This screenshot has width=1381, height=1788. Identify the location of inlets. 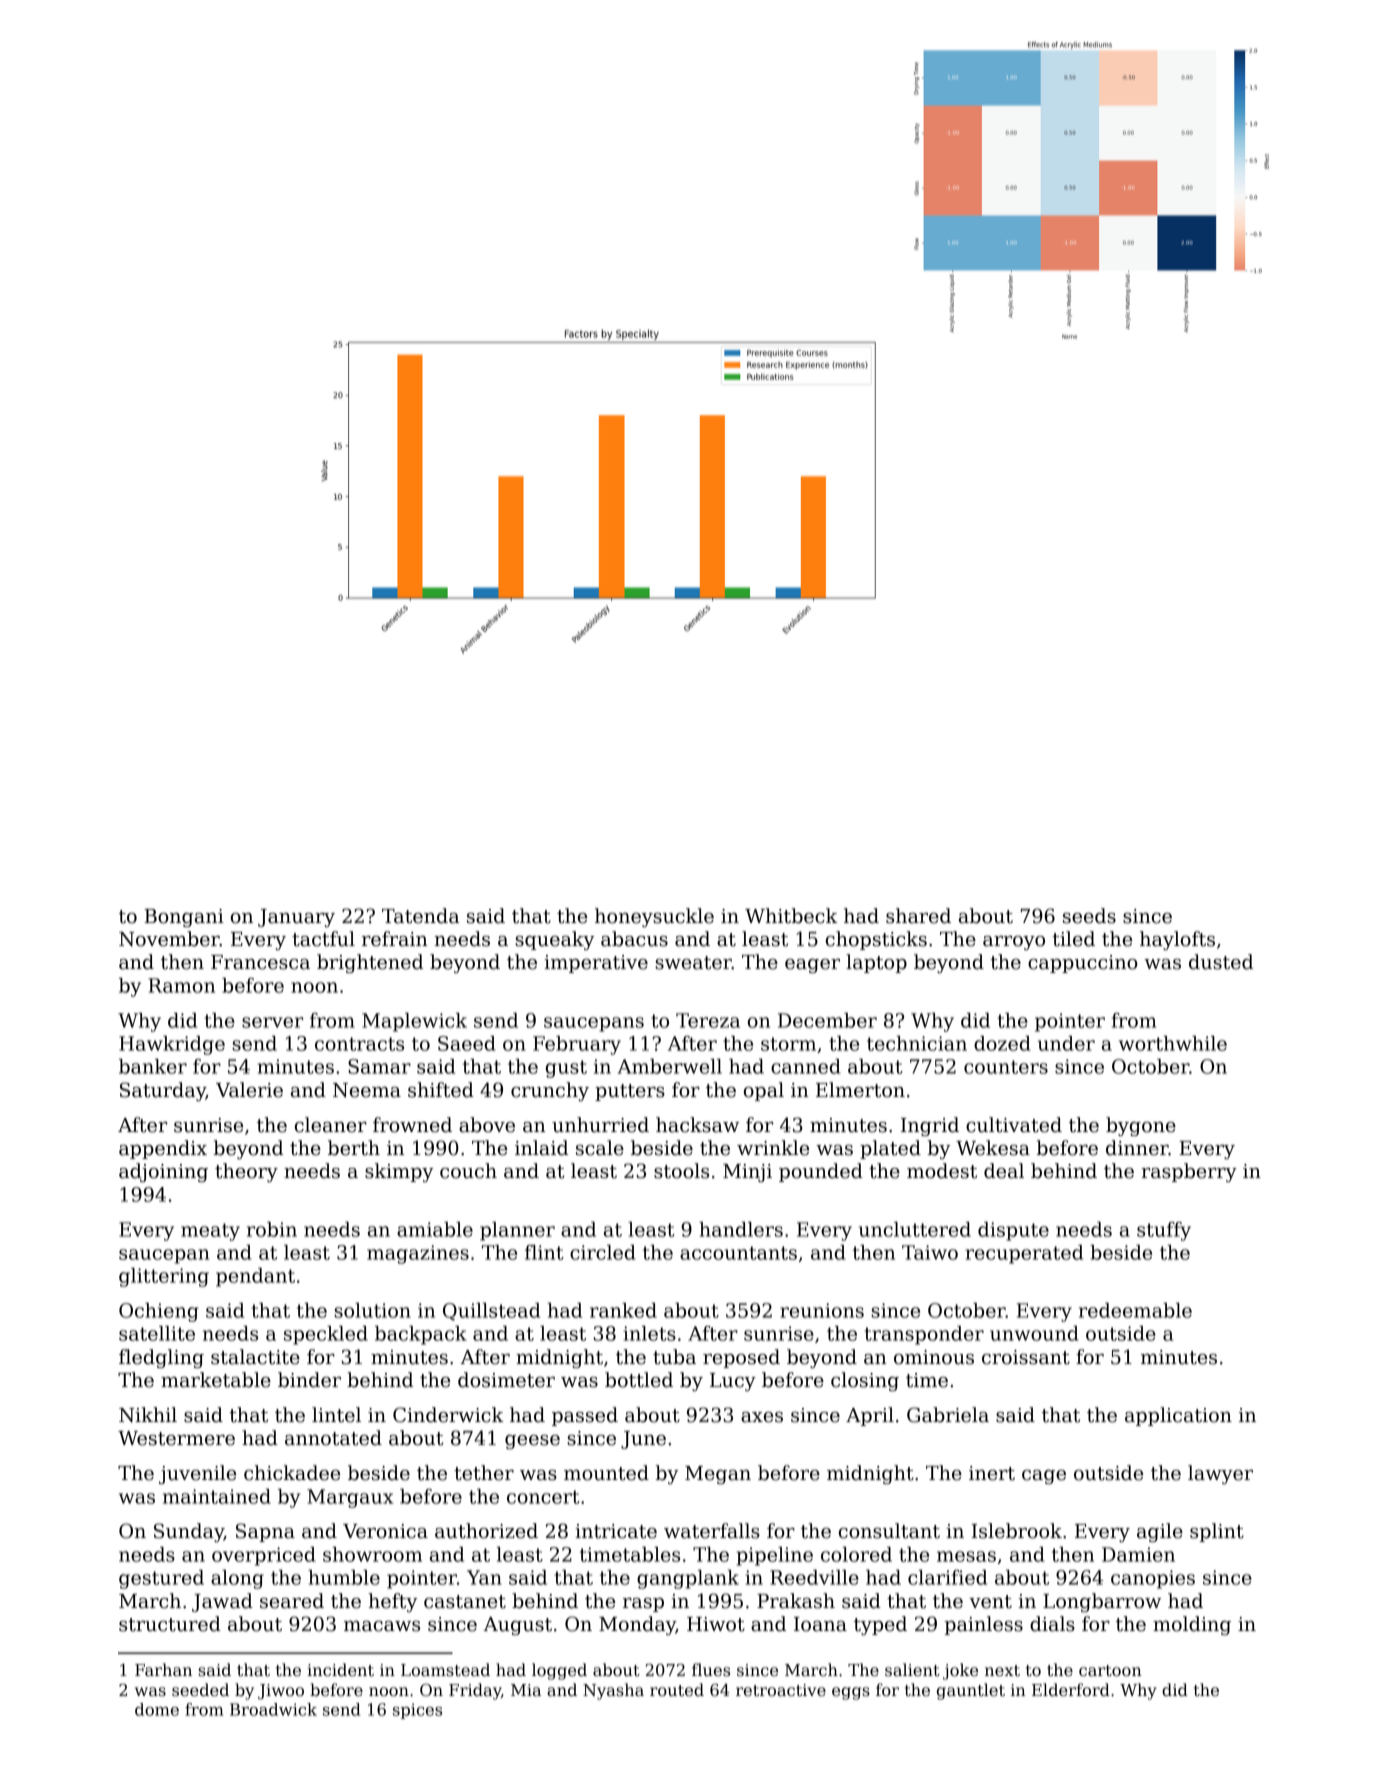
(650, 1333).
